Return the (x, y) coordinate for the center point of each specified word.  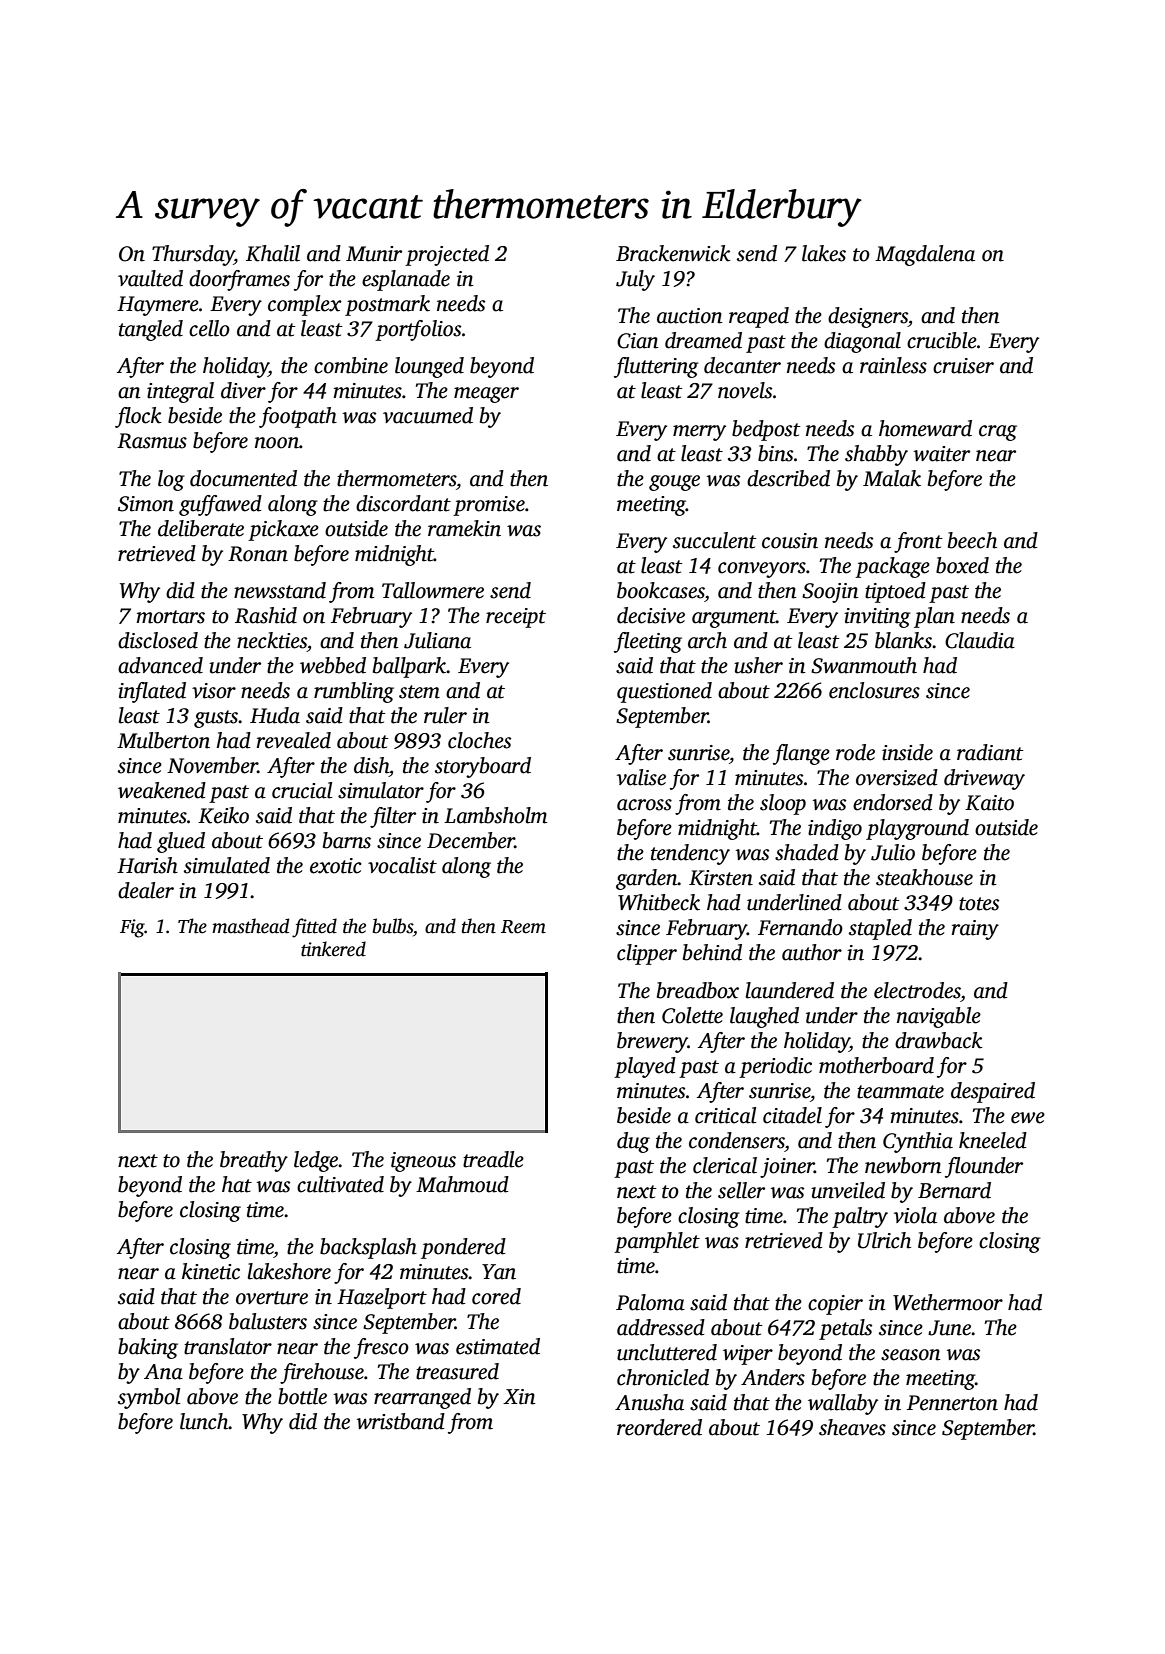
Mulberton (163, 740)
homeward (925, 428)
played (645, 1067)
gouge (674, 483)
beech (972, 540)
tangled (151, 330)
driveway (984, 779)
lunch (204, 1421)
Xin (519, 1397)
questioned (664, 692)
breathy (254, 1161)
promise (489, 506)
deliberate (201, 528)
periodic (775, 1067)
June (949, 1328)
